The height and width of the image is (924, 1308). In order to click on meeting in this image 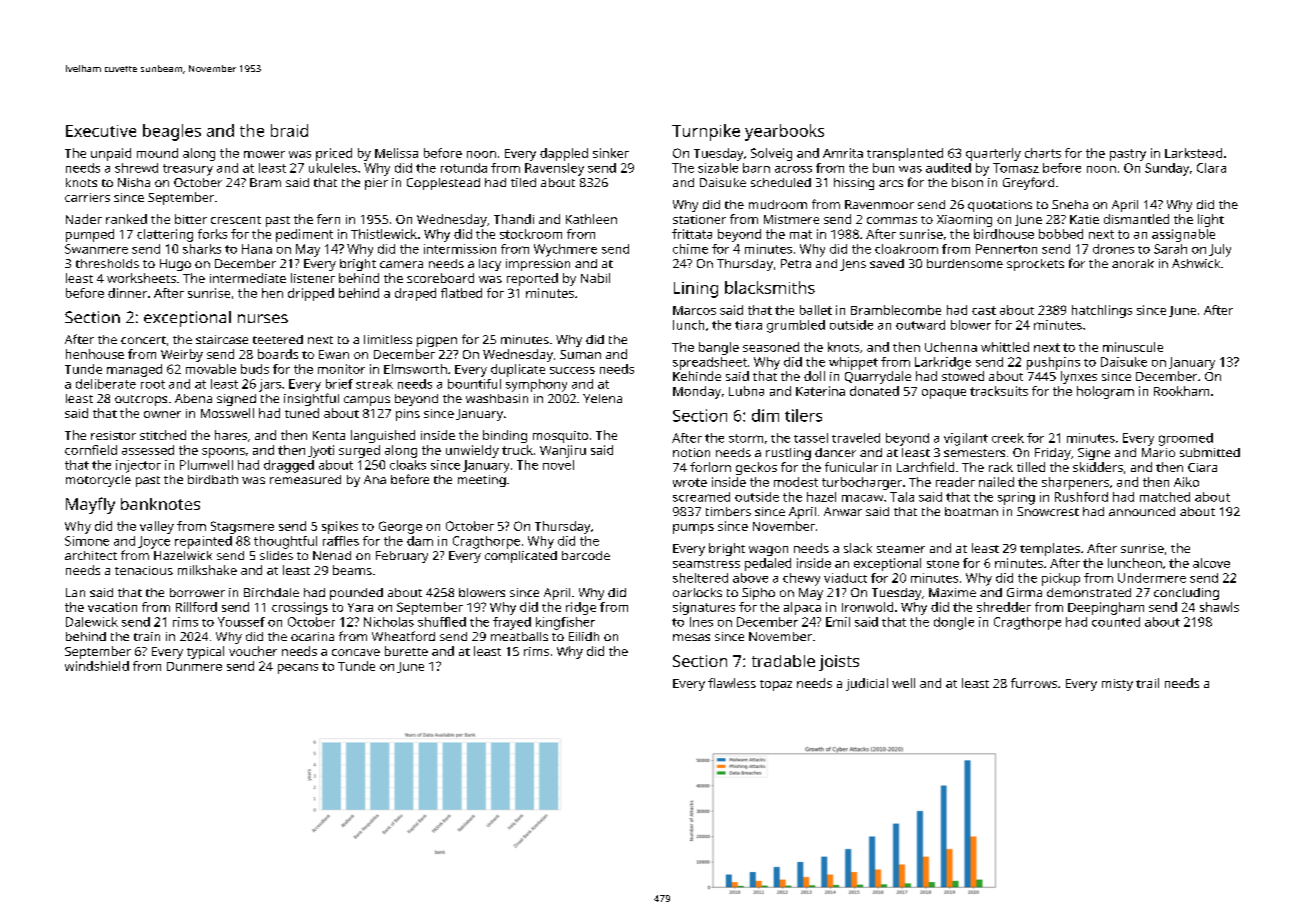, I will do `click(482, 481)`.
